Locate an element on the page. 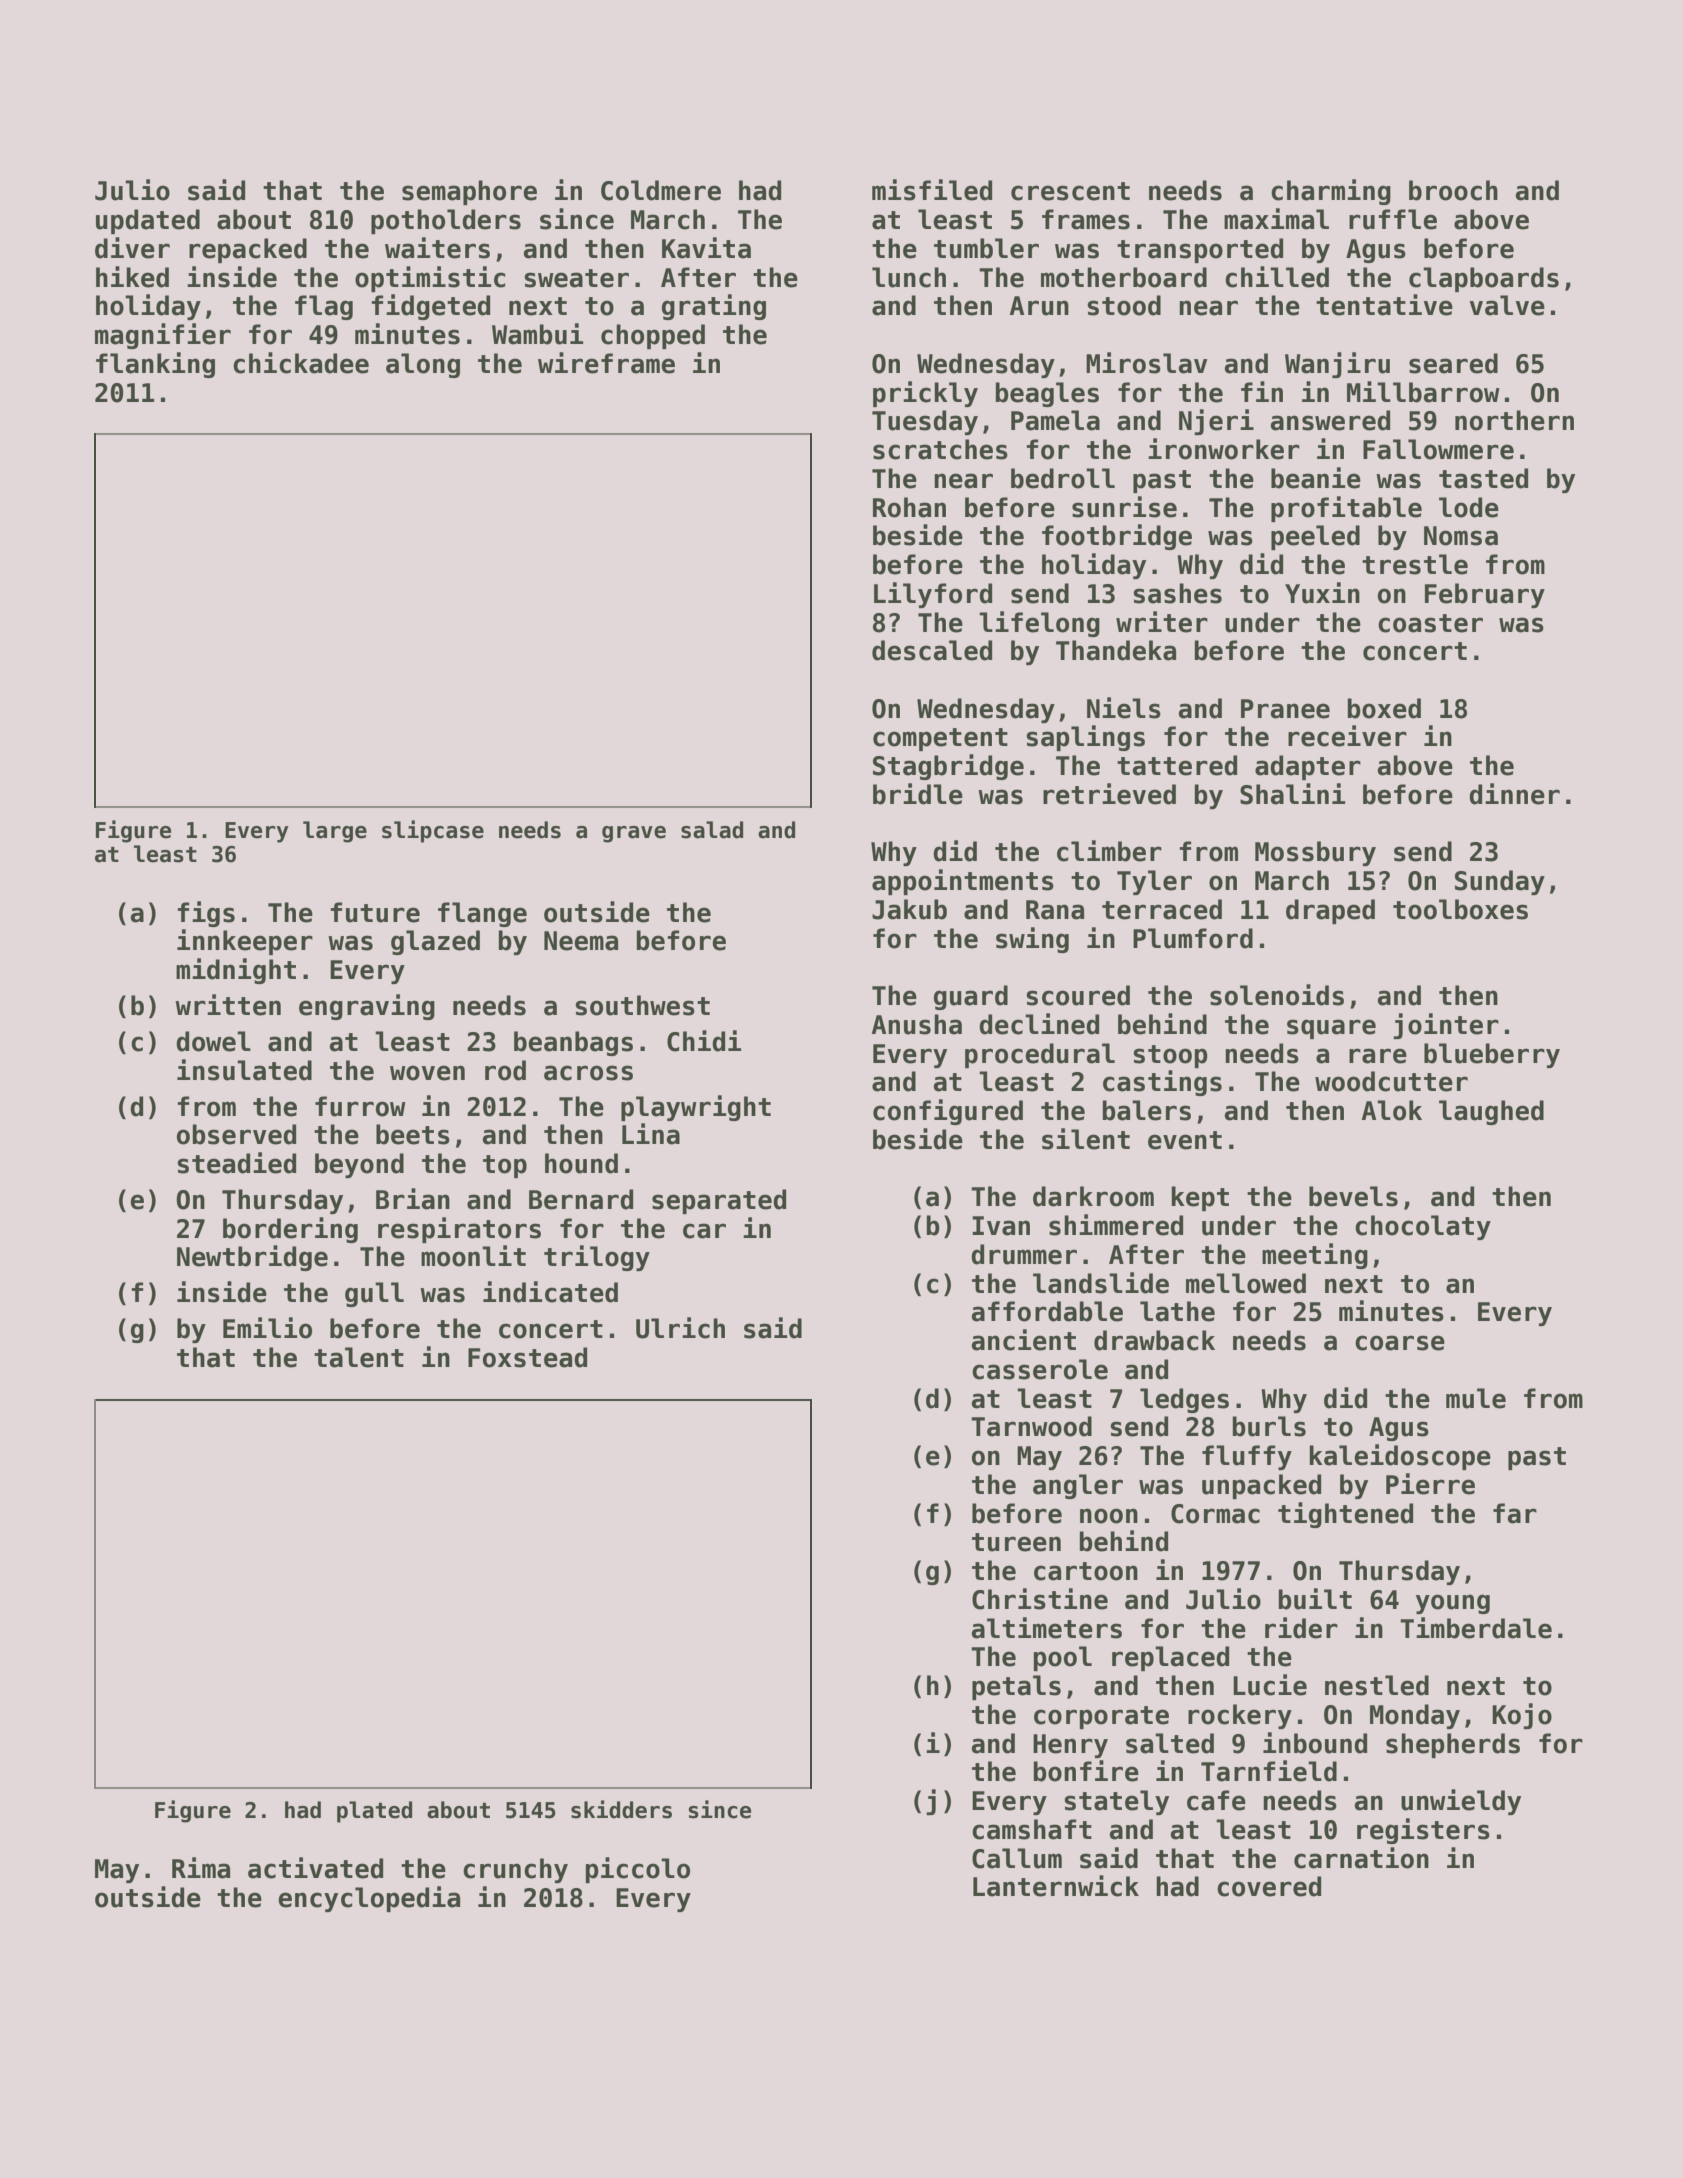  sashes is located at coordinates (1177, 593).
